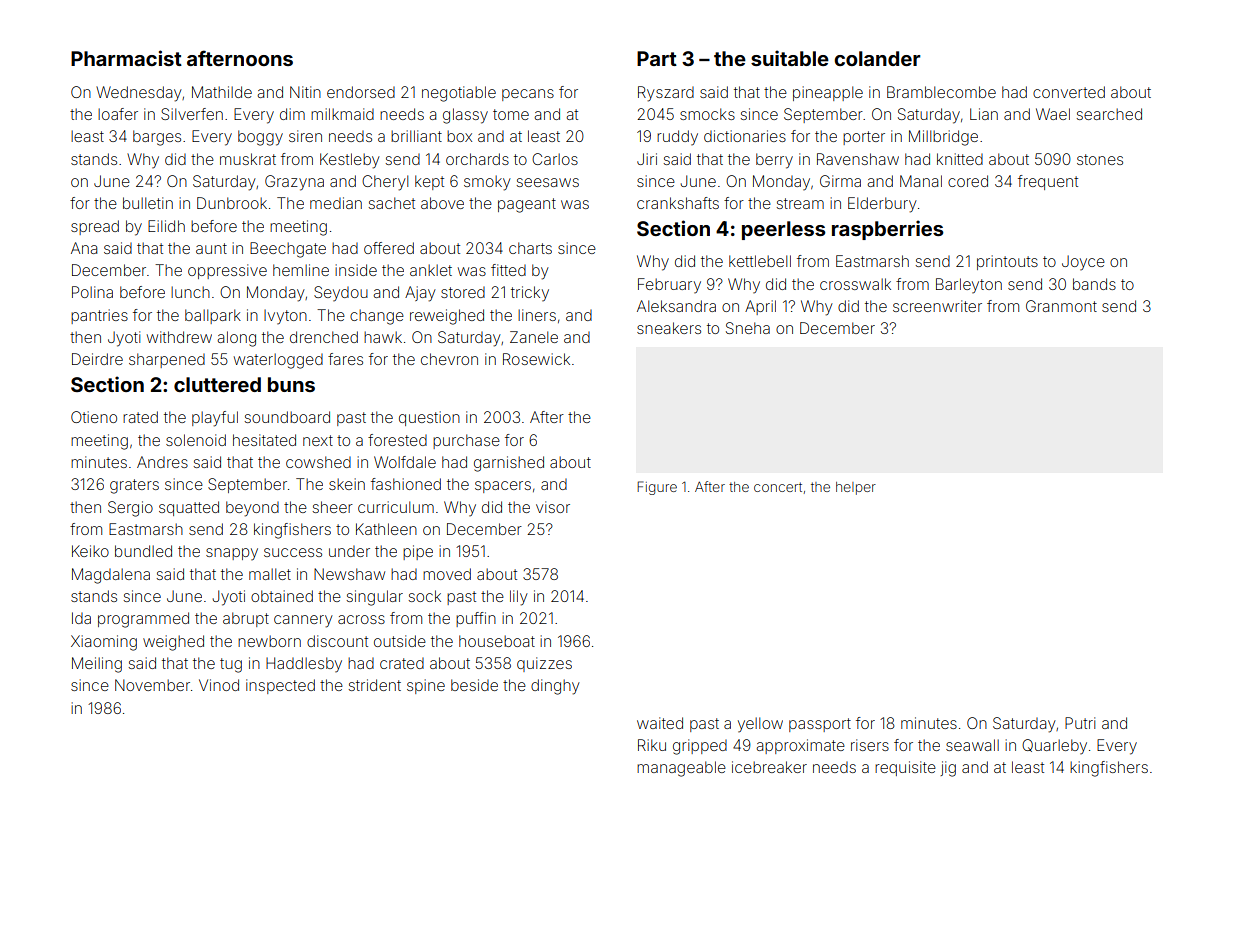  I want to click on November, so click(152, 685).
